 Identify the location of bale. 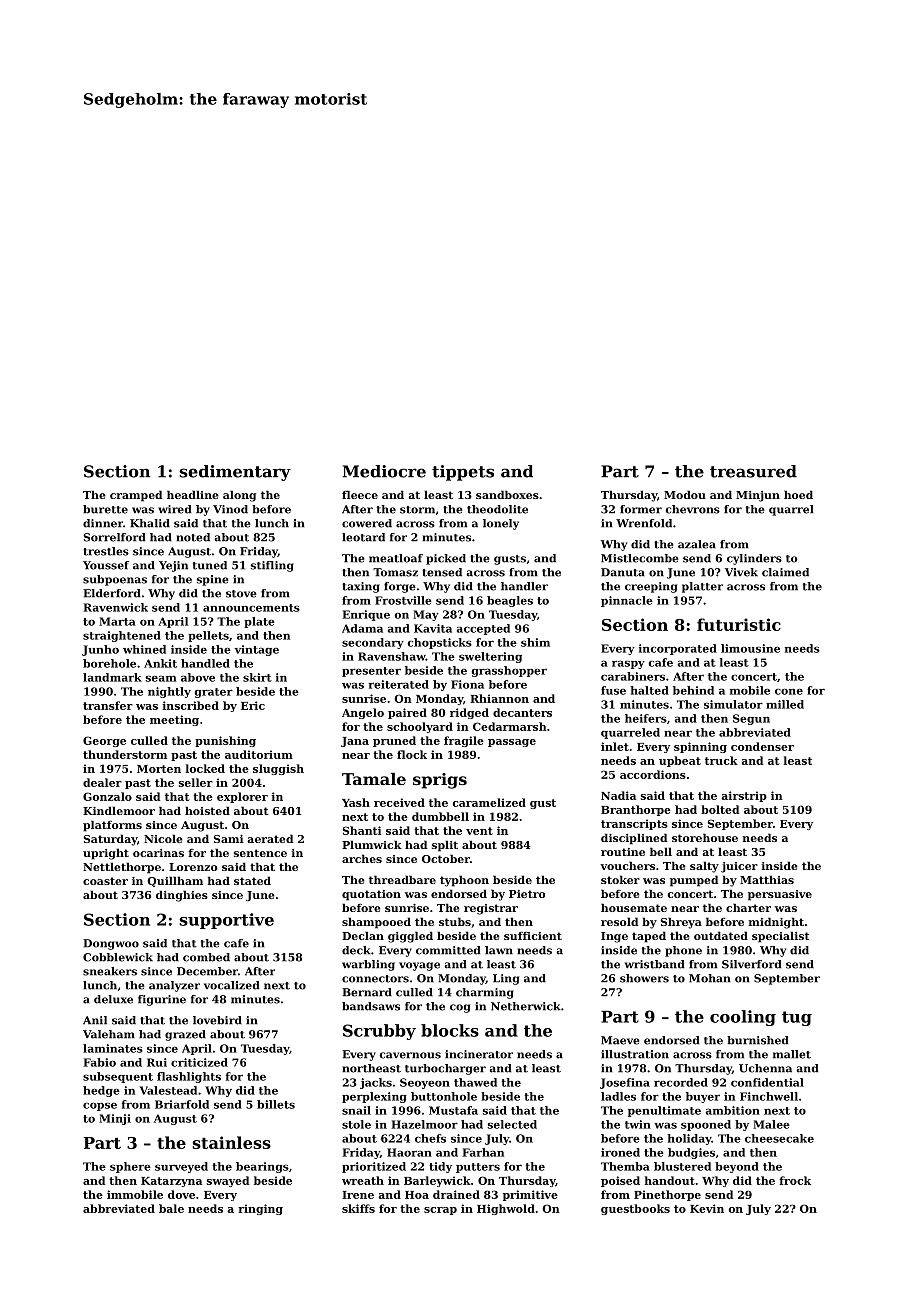
(171, 1208).
